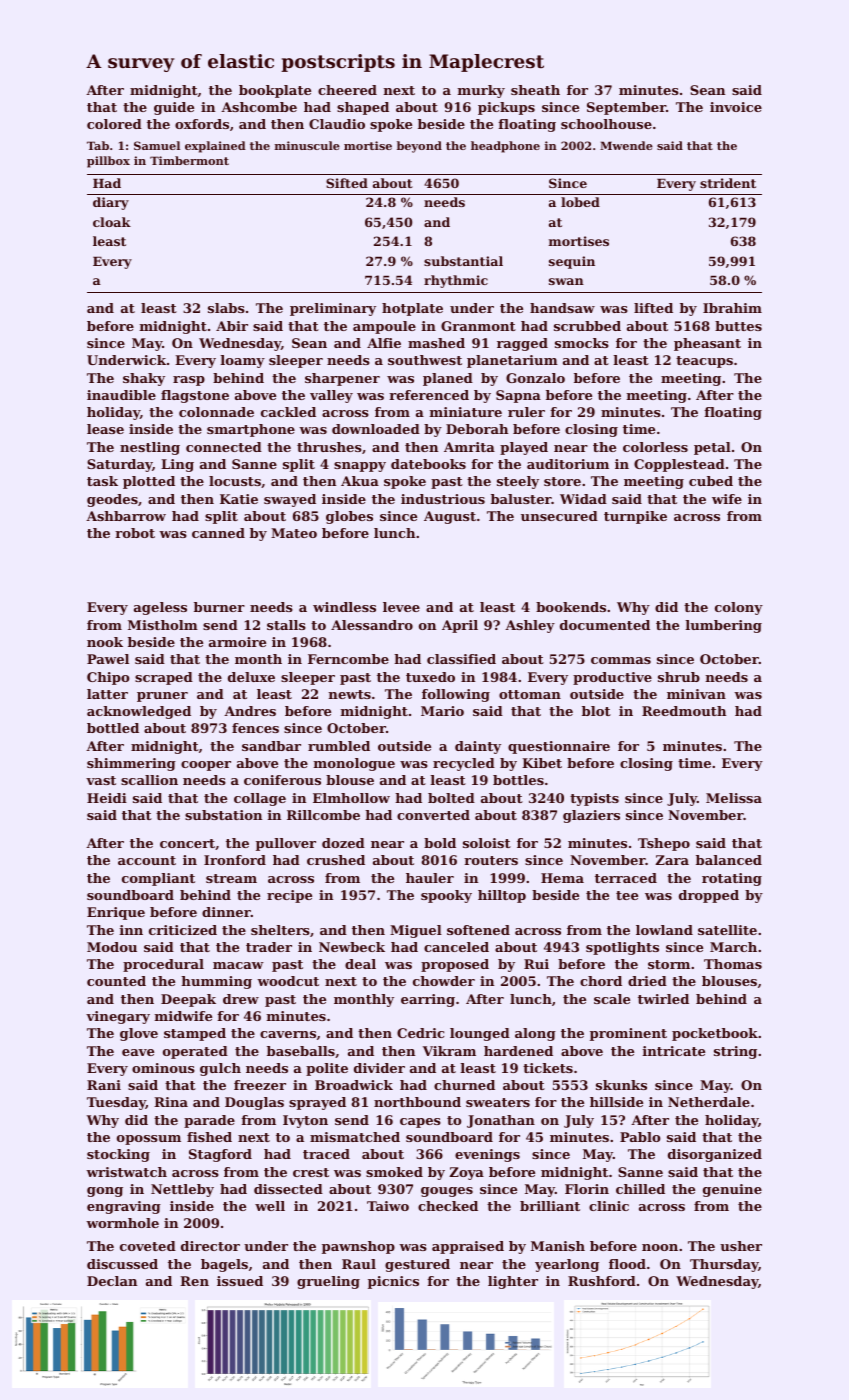  I want to click on buttes, so click(738, 326).
